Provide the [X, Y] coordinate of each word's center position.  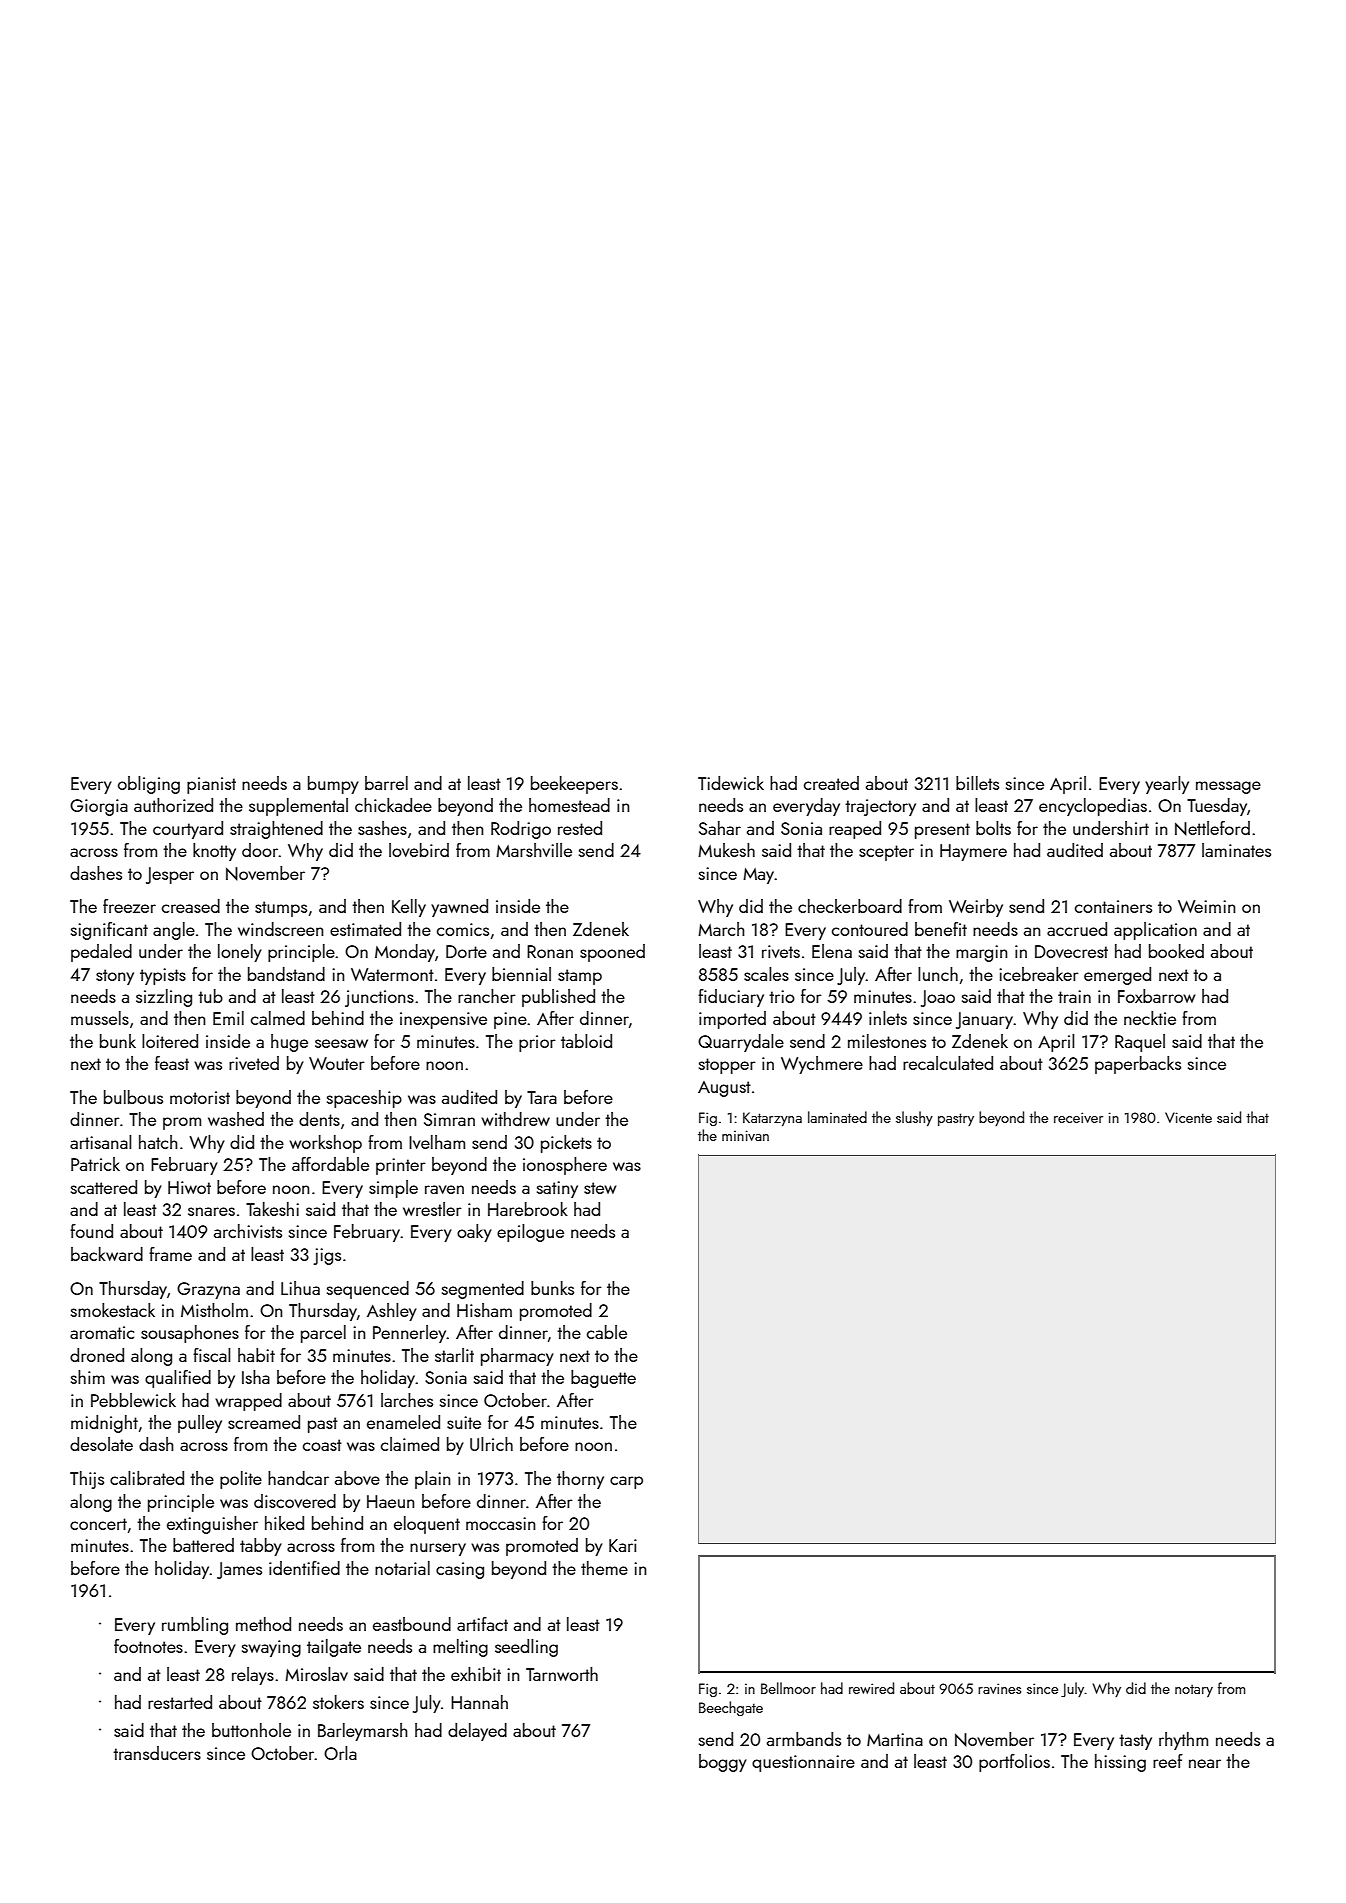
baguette [603, 1379]
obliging [149, 785]
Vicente [1188, 1117]
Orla [340, 1753]
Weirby [976, 908]
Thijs [87, 1480]
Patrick [95, 1164]
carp [626, 1482]
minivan [745, 1135]
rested [580, 828]
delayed [477, 1732]
